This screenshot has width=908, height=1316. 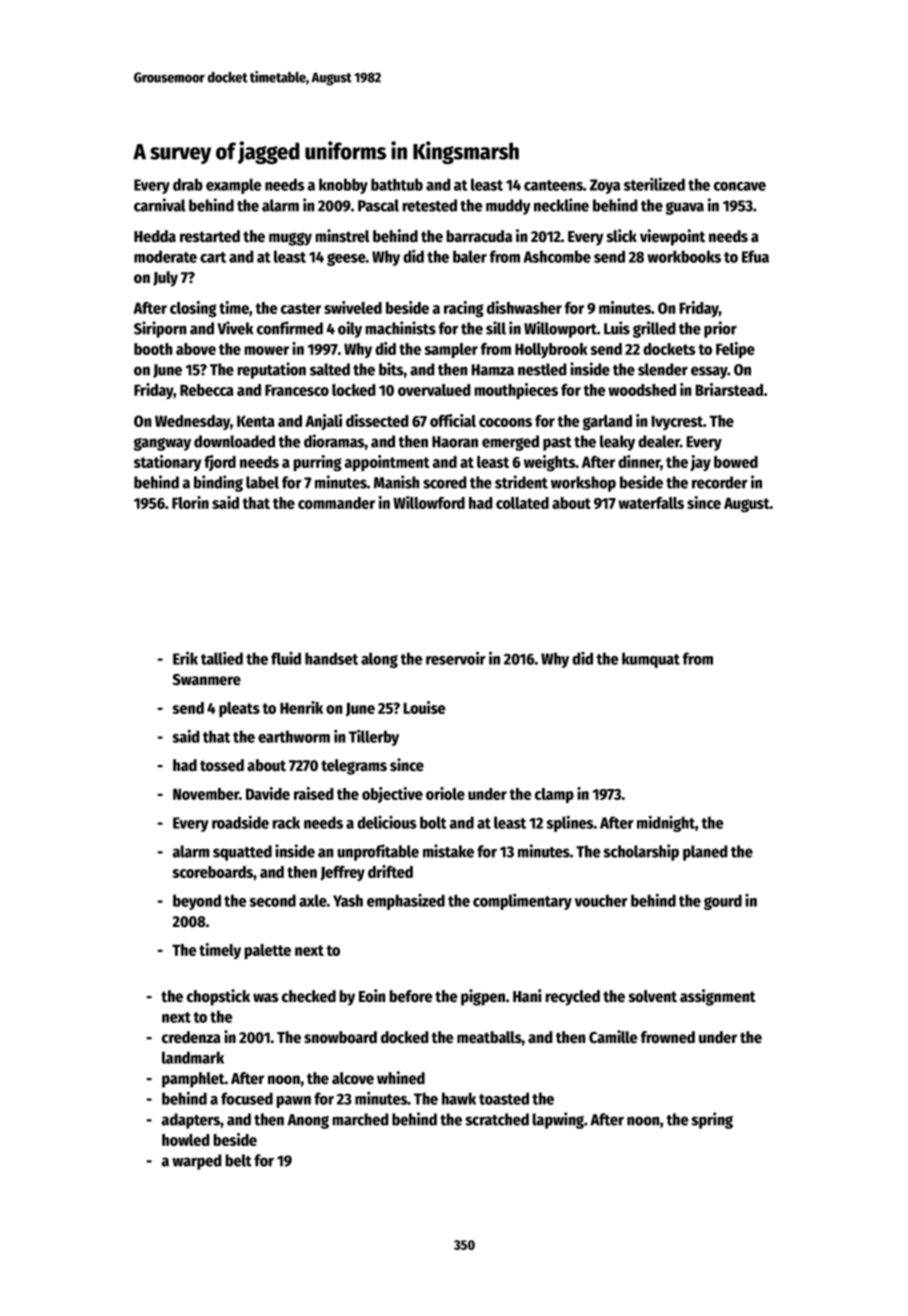 What do you see at coordinates (522, 901) in the screenshot?
I see `complimentary` at bounding box center [522, 901].
